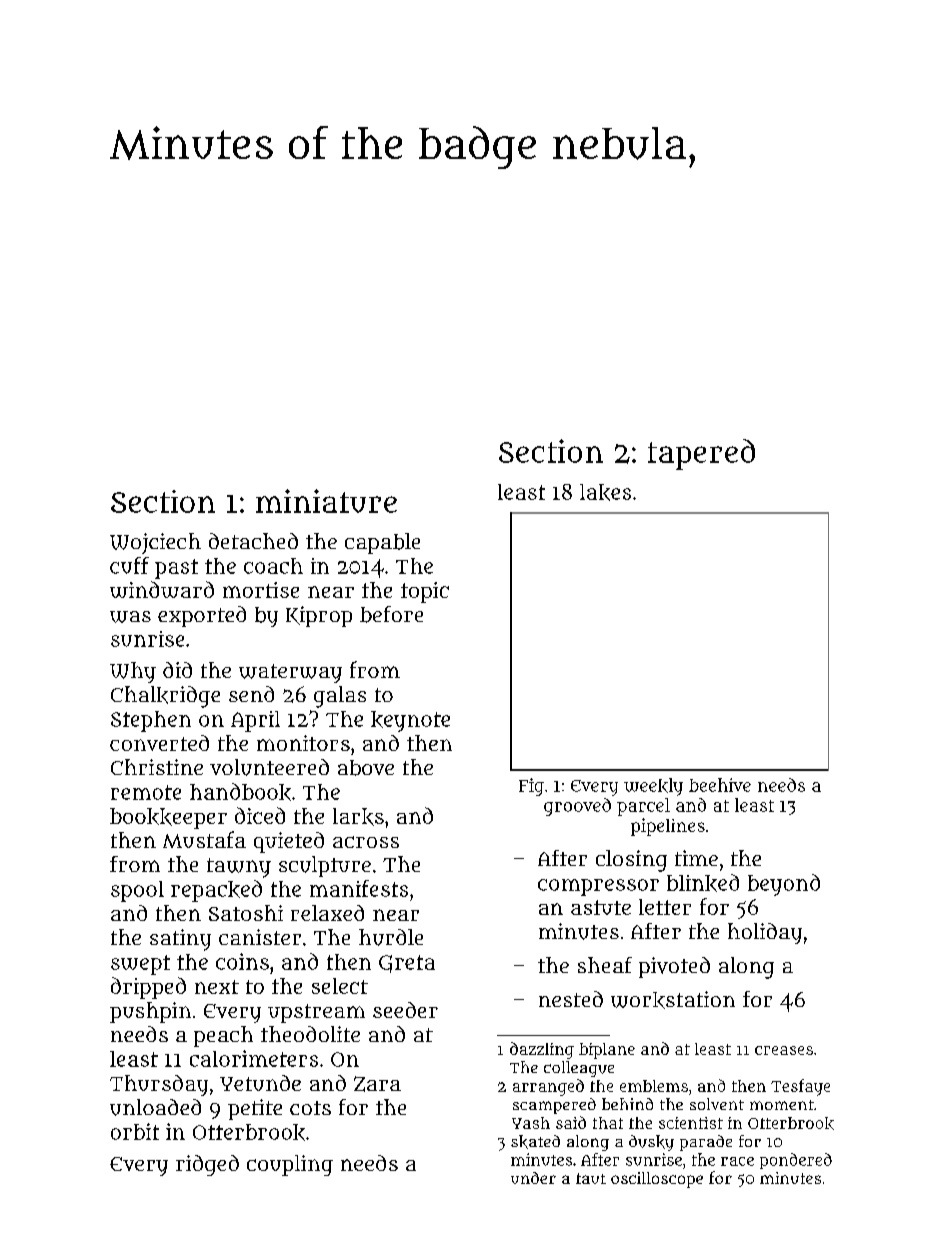  Describe the element at coordinates (253, 541) in the page. I see `detached` at that location.
